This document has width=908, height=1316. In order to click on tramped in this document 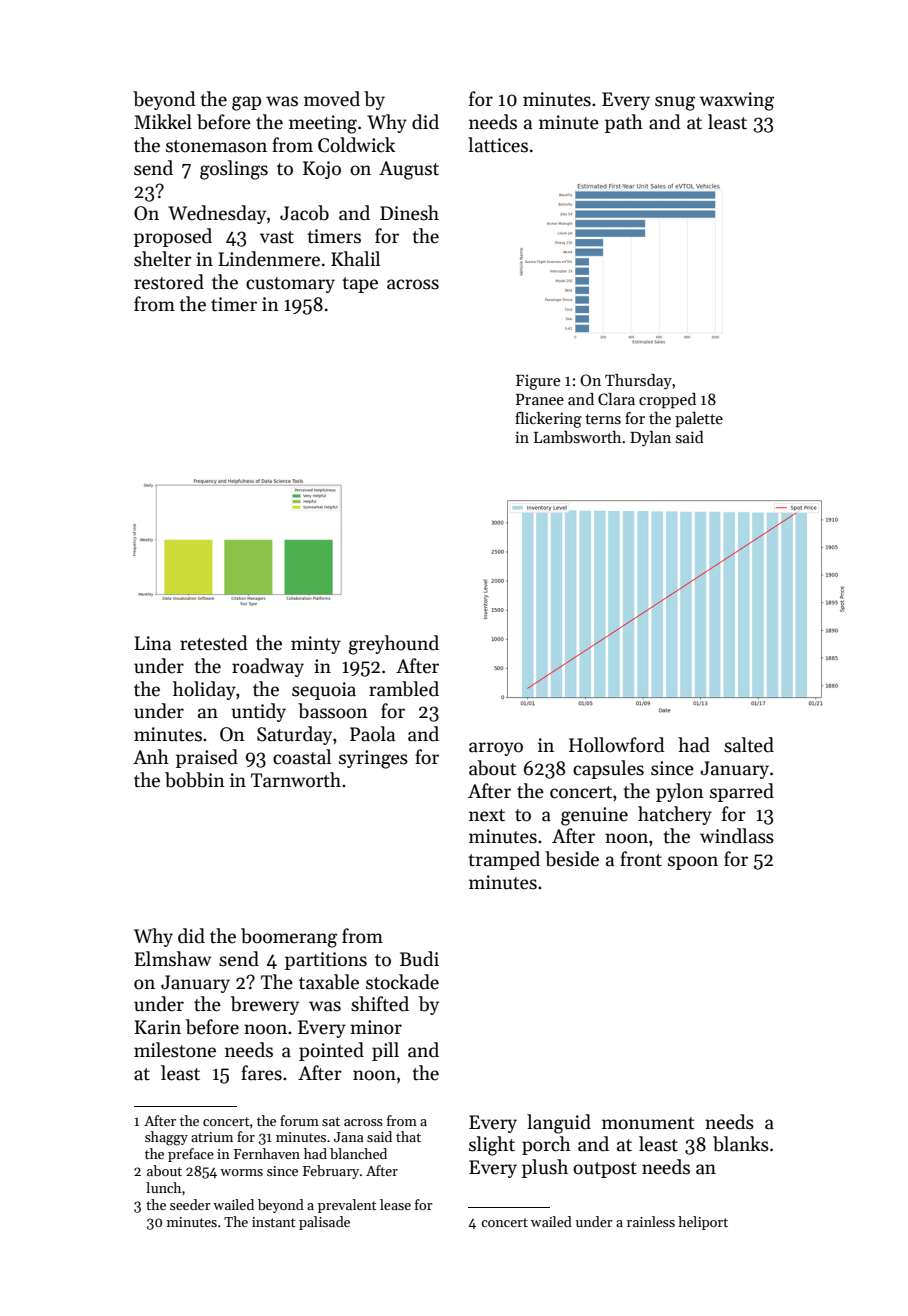, I will do `click(504, 860)`.
